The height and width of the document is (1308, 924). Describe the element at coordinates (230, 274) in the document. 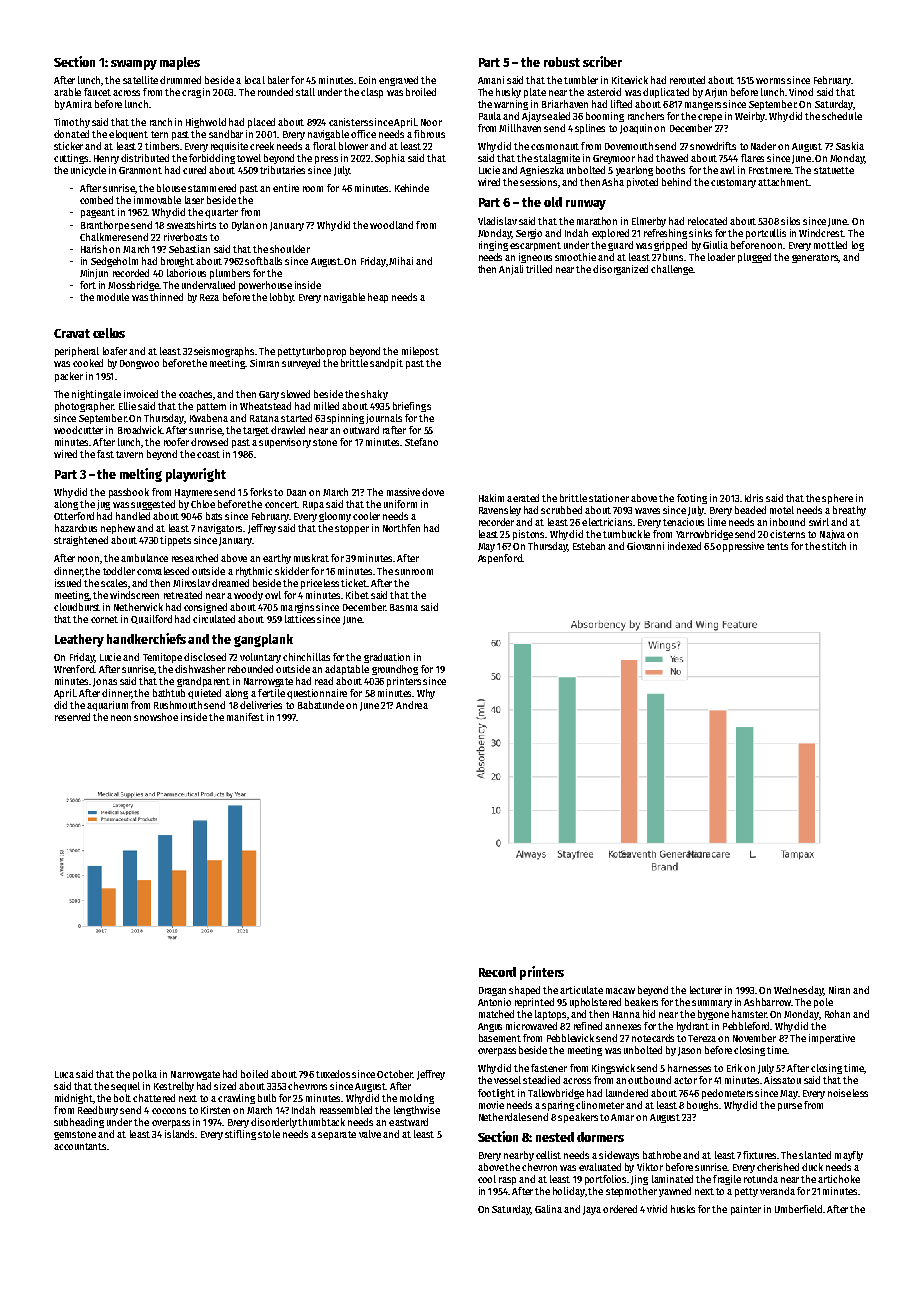

I see `plumbers` at that location.
